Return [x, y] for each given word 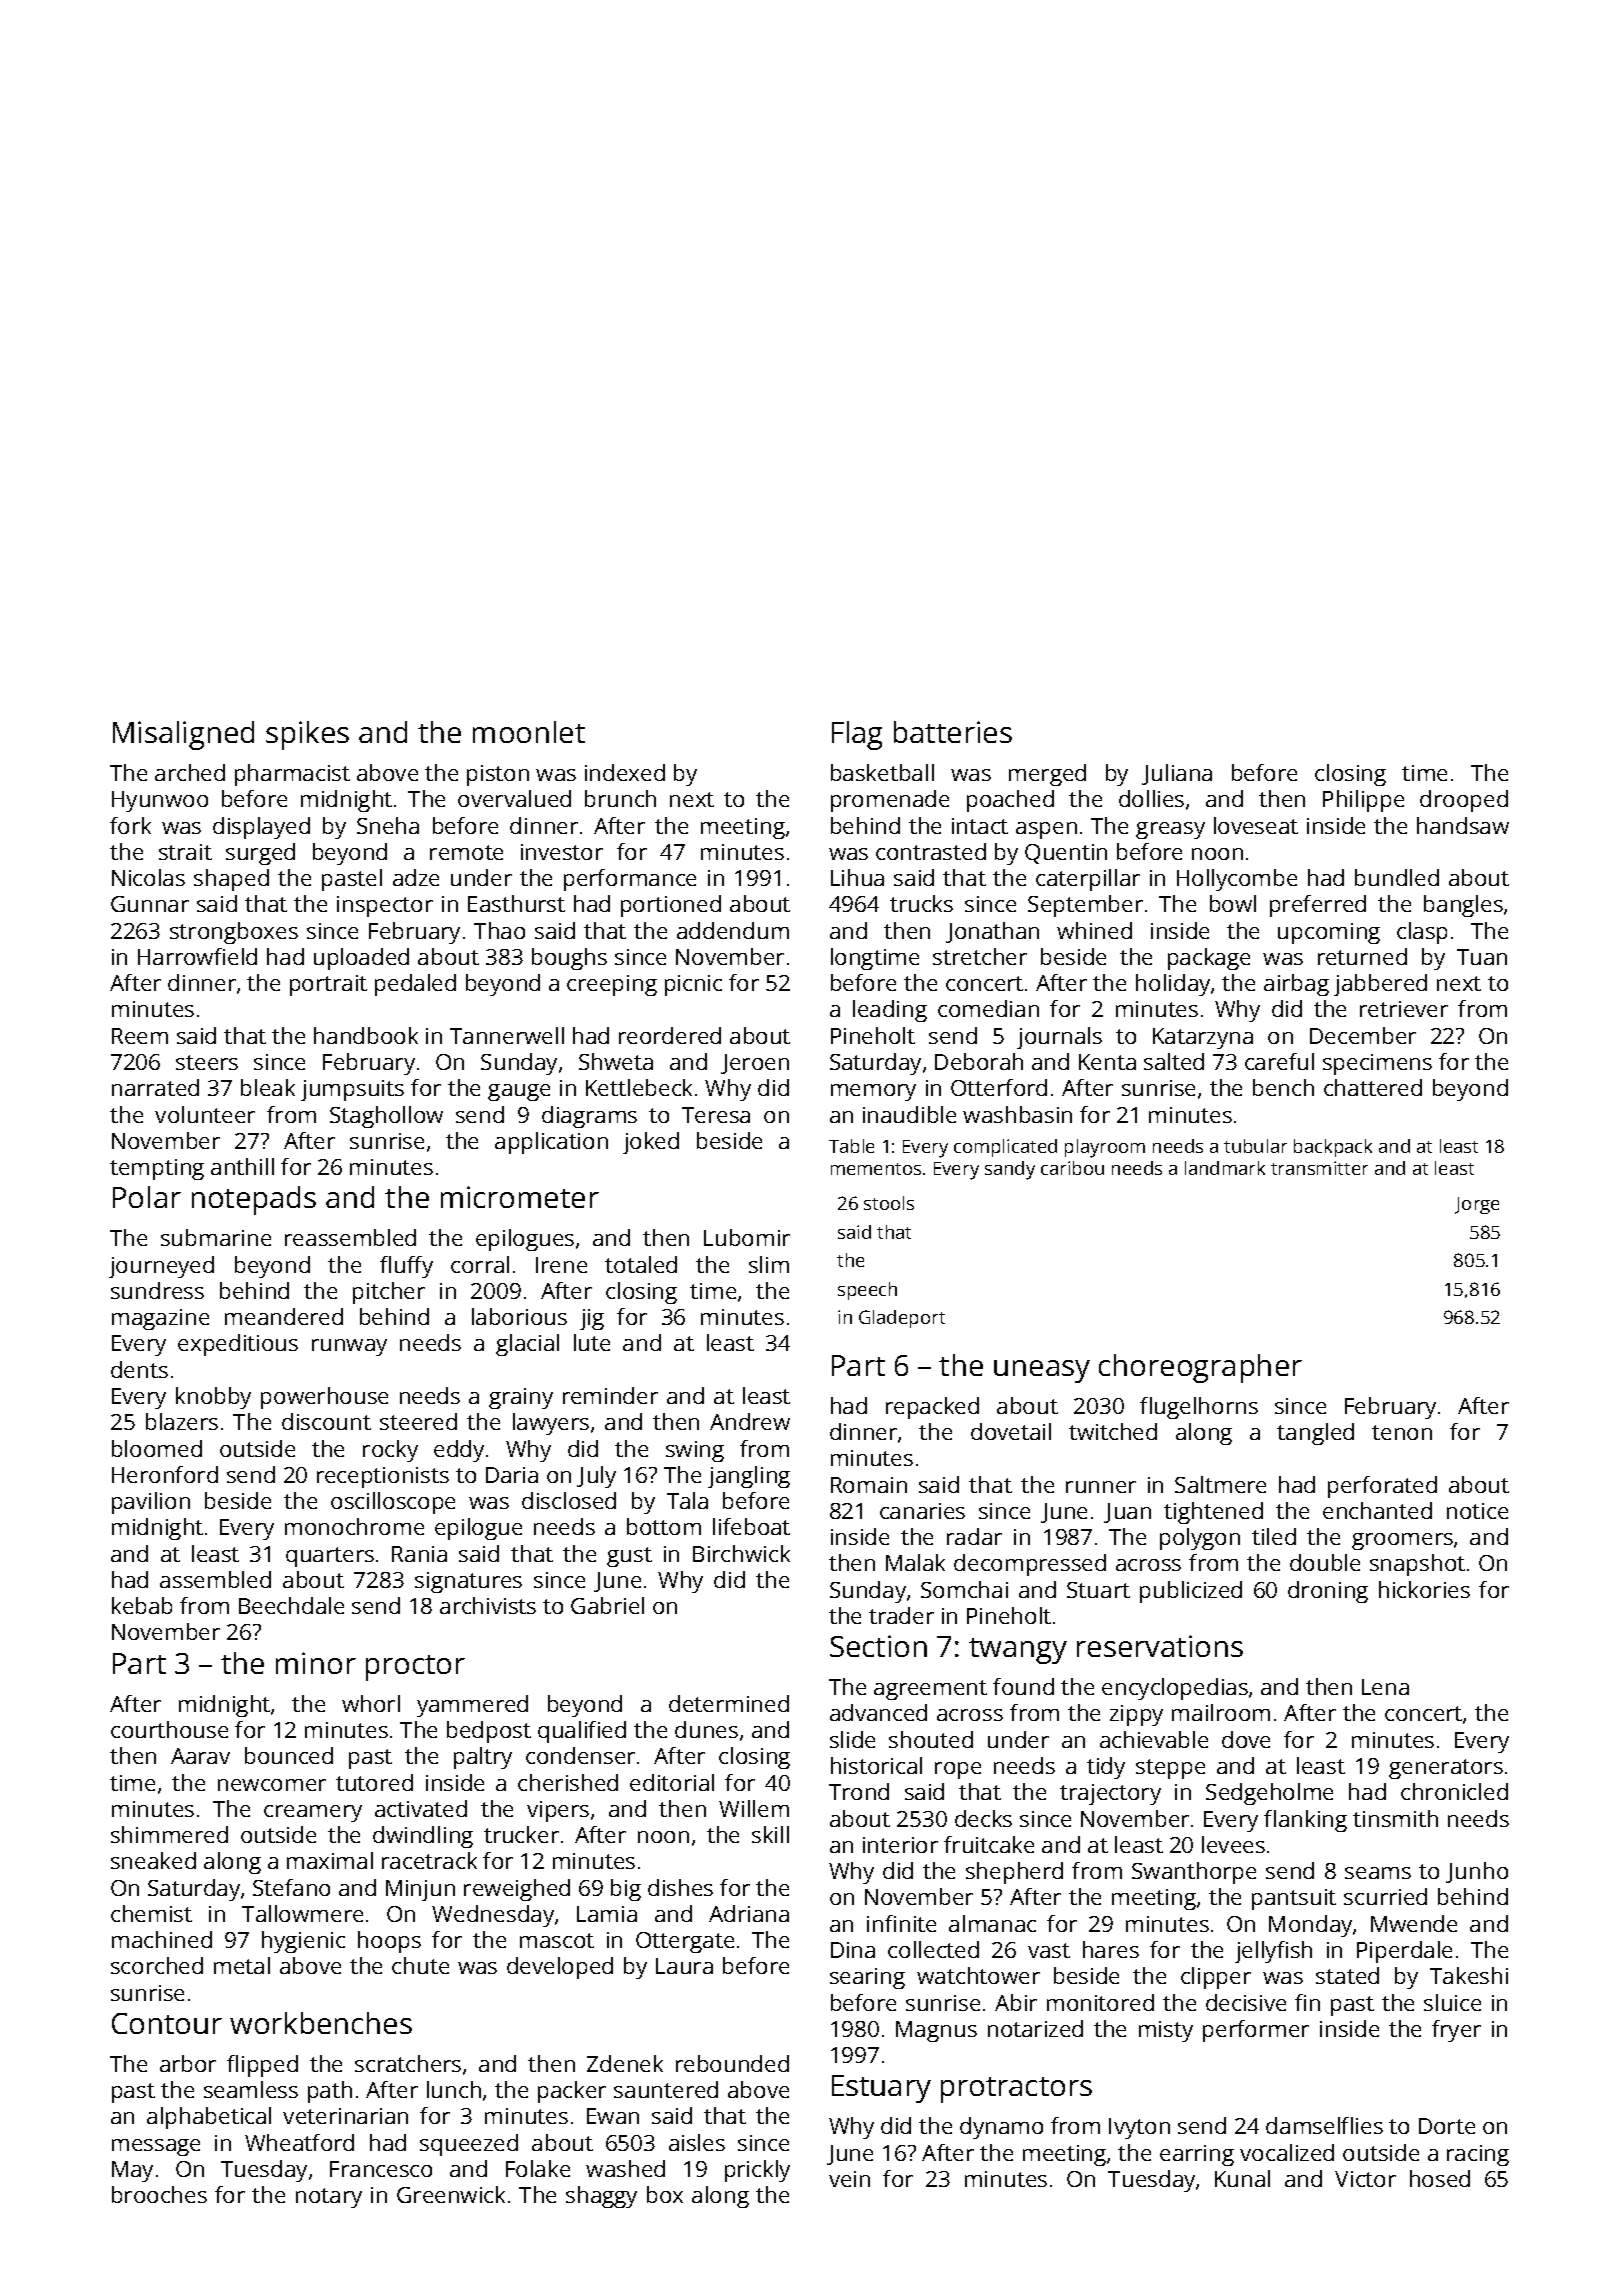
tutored [374, 1782]
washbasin [1017, 1114]
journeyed [161, 1267]
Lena [1385, 1687]
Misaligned [183, 735]
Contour [167, 2023]
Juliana [1177, 774]
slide [852, 1739]
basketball [882, 772]
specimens [1377, 1064]
